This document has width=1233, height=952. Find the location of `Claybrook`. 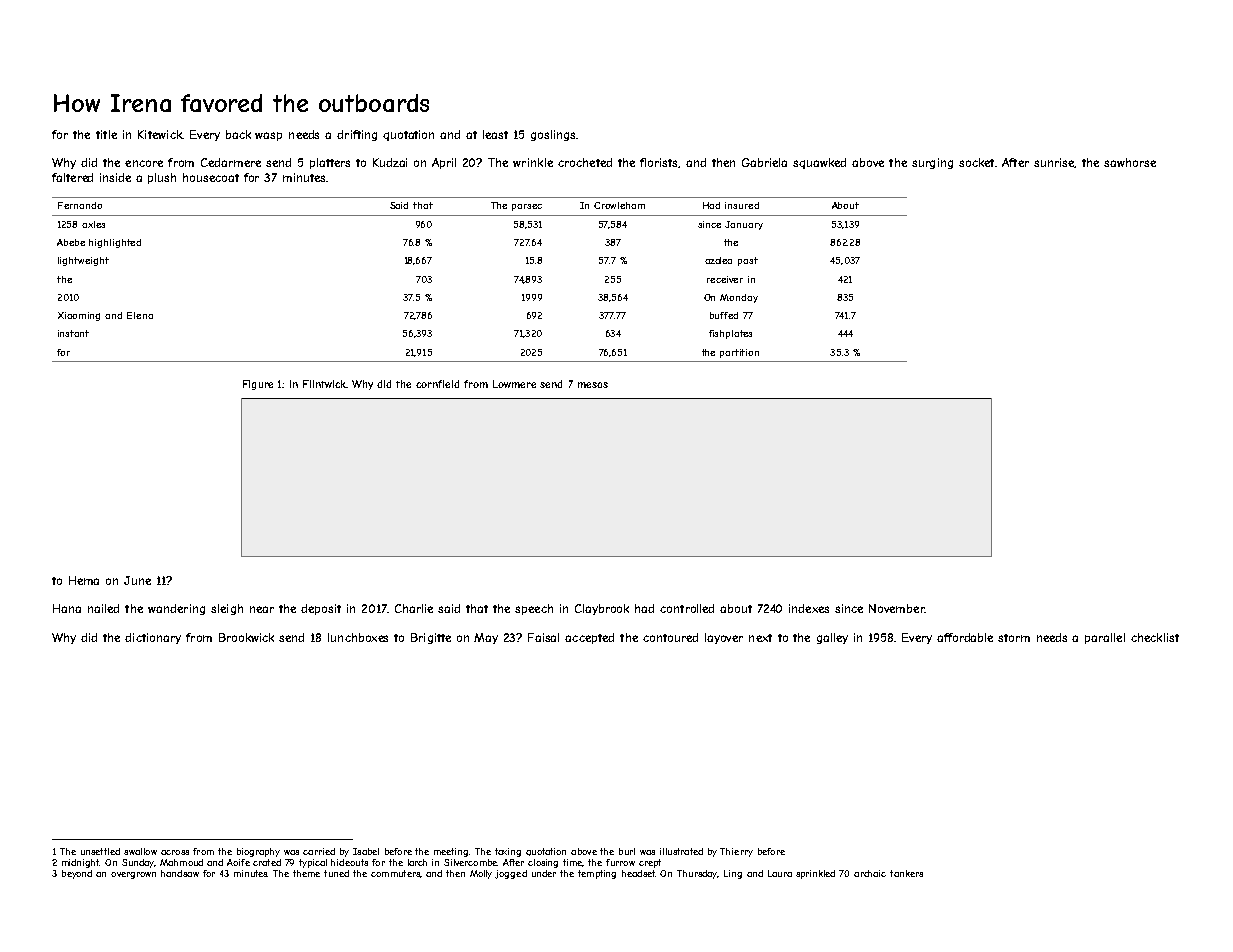

Claybrook is located at coordinates (602, 609).
